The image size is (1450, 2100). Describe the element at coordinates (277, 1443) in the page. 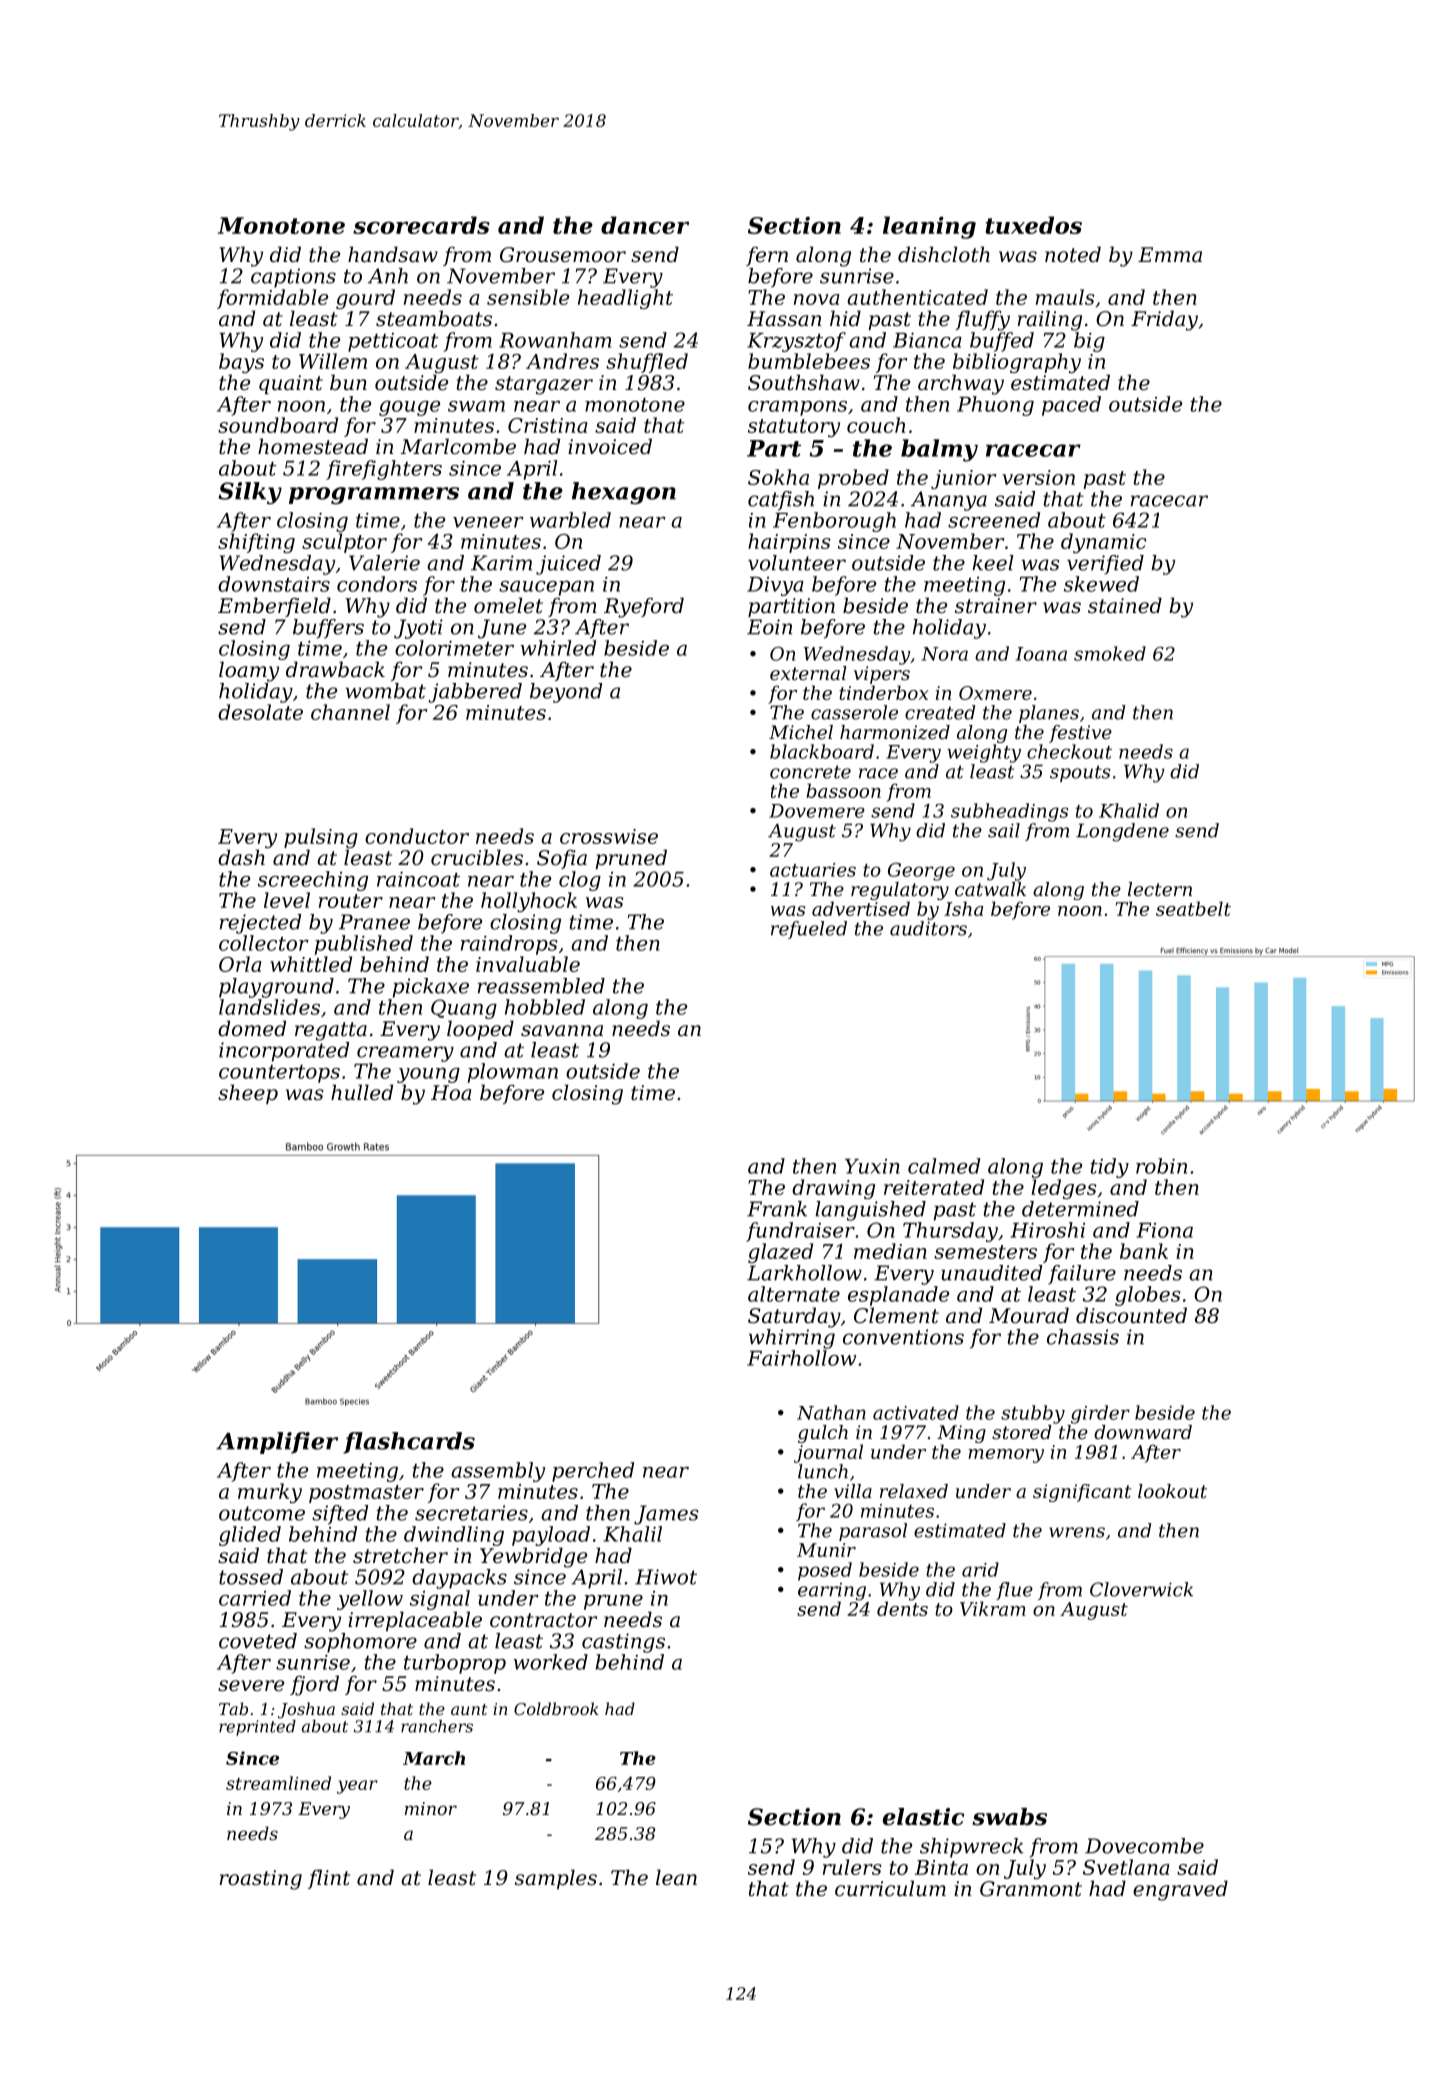

I see `Amplifier` at that location.
